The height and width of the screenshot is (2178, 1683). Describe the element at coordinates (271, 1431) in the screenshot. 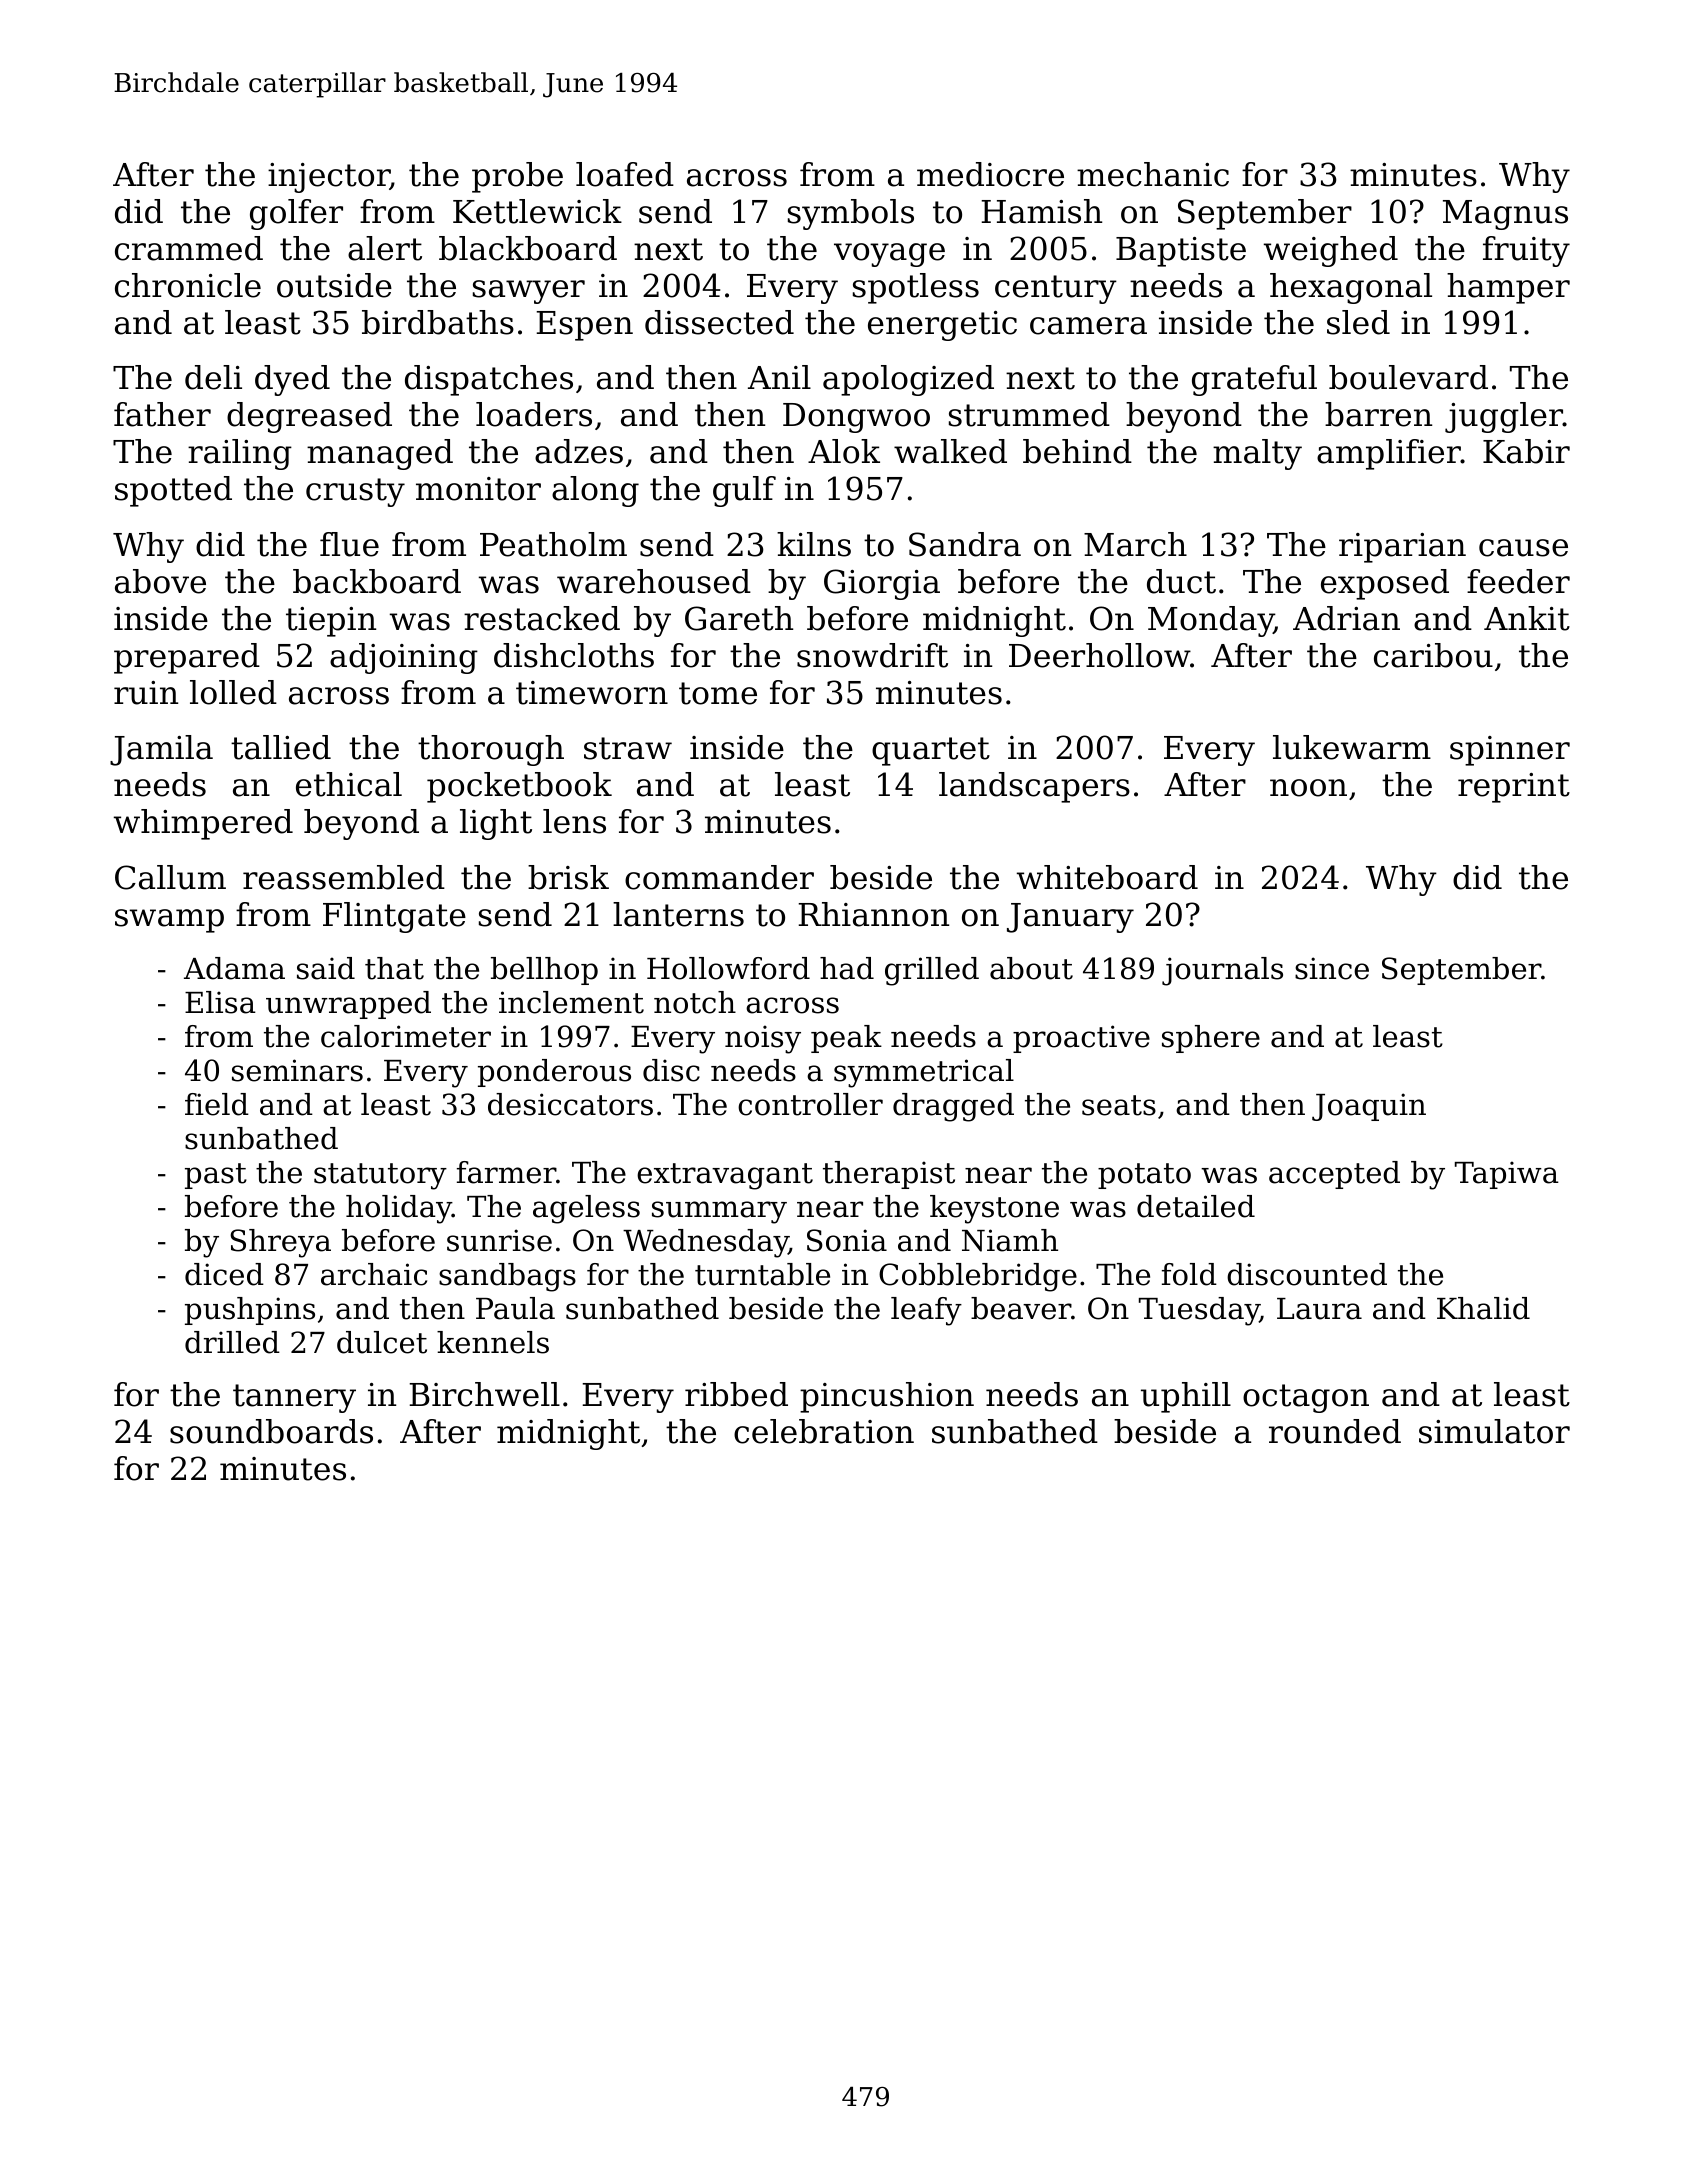

I see `soundboards` at that location.
